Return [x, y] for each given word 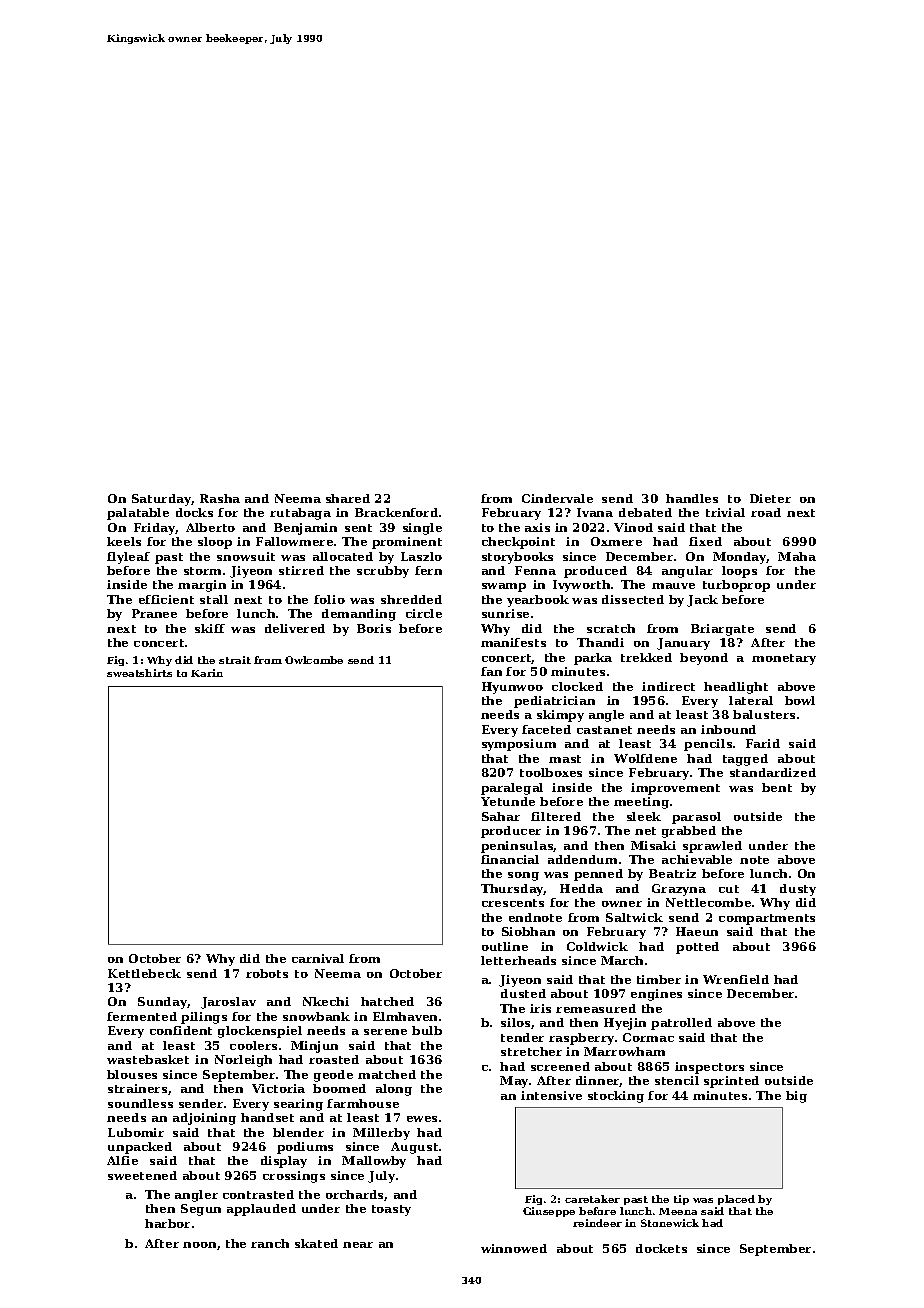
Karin [207, 673]
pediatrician [554, 702]
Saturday [161, 500]
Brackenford [396, 512]
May [515, 1082]
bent [777, 787]
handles [692, 498]
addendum [582, 859]
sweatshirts [139, 673]
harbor [167, 1223]
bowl [800, 700]
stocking [616, 1097]
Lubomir [136, 1132]
